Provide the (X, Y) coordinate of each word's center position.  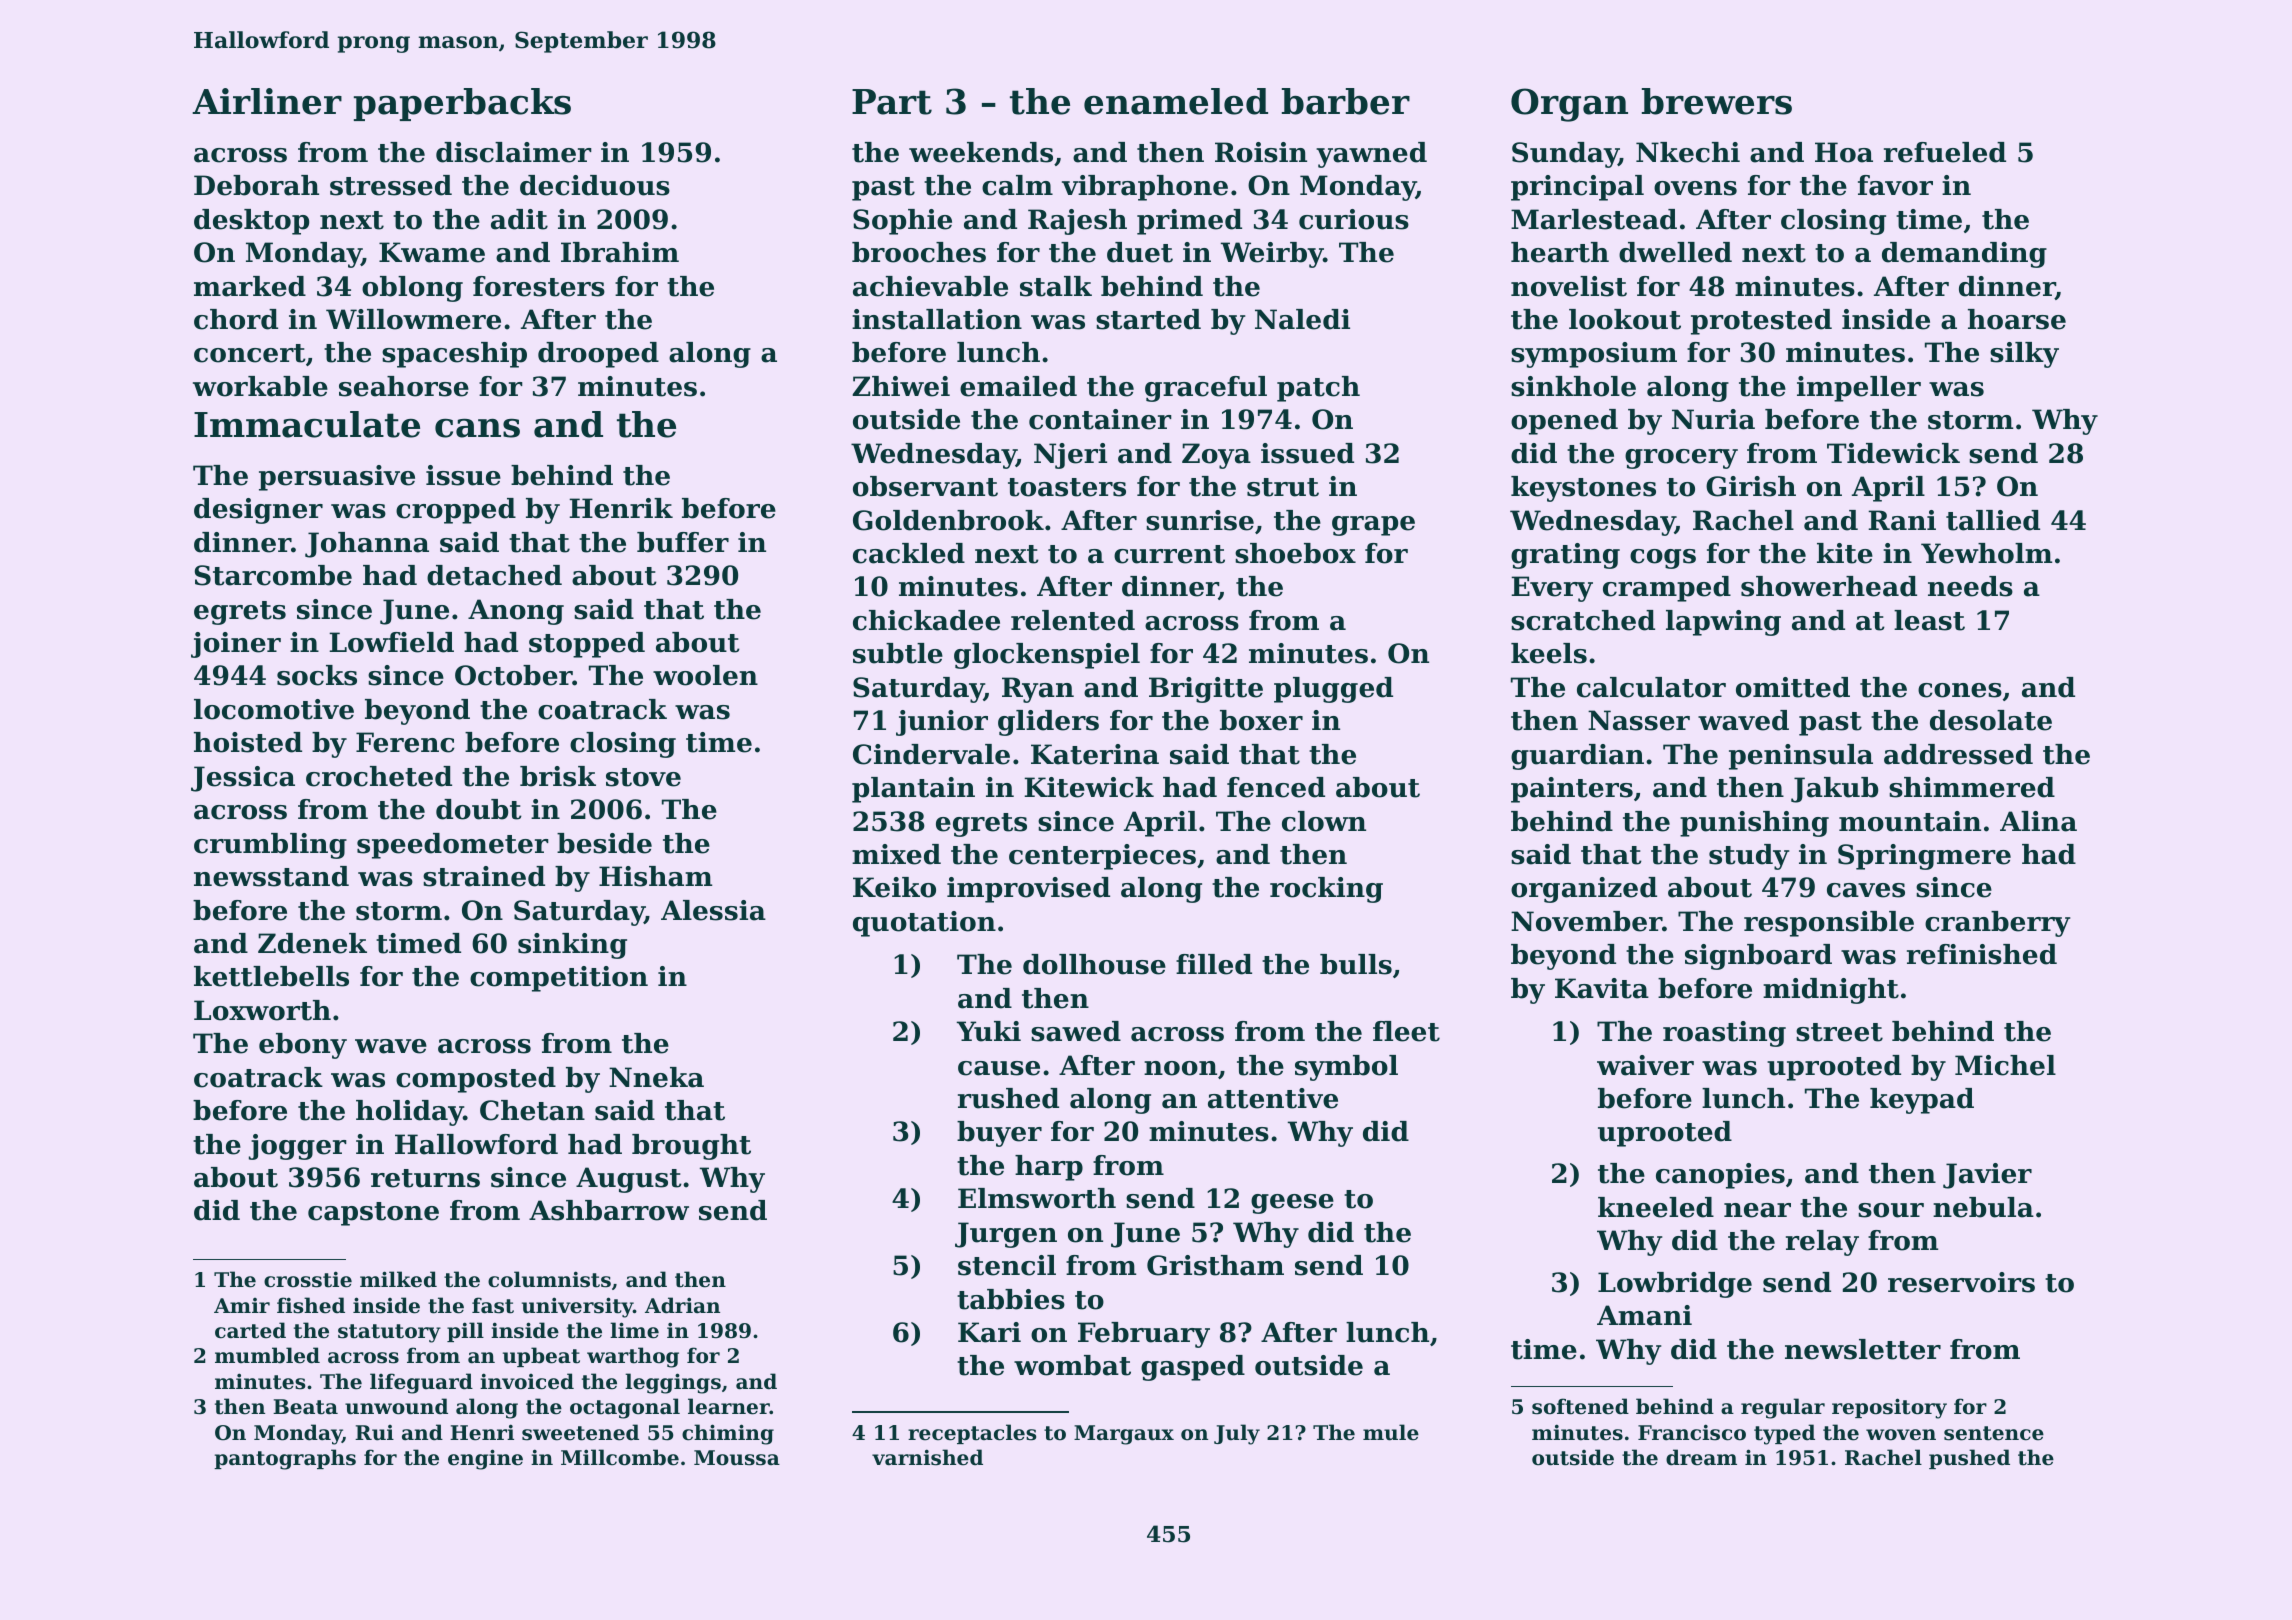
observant (925, 486)
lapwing (1723, 623)
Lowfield (391, 642)
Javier (1987, 1176)
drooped (598, 355)
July (1237, 1434)
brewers (1717, 101)
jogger (298, 1147)
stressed (391, 185)
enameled (1176, 101)
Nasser (1639, 720)
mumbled (267, 1355)
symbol (1346, 1068)
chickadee (926, 620)
